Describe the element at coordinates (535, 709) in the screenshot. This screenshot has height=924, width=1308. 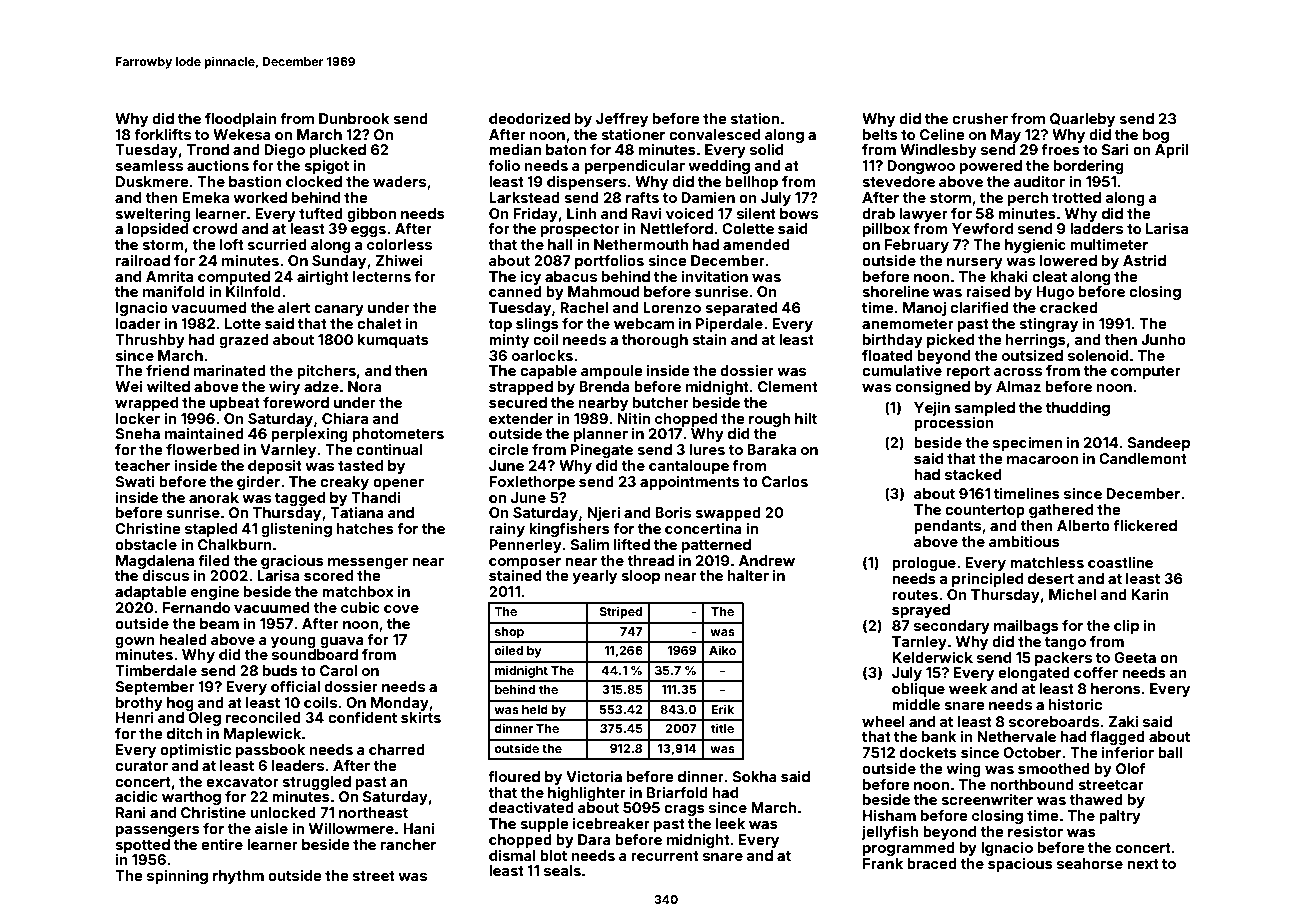
I see `held` at that location.
